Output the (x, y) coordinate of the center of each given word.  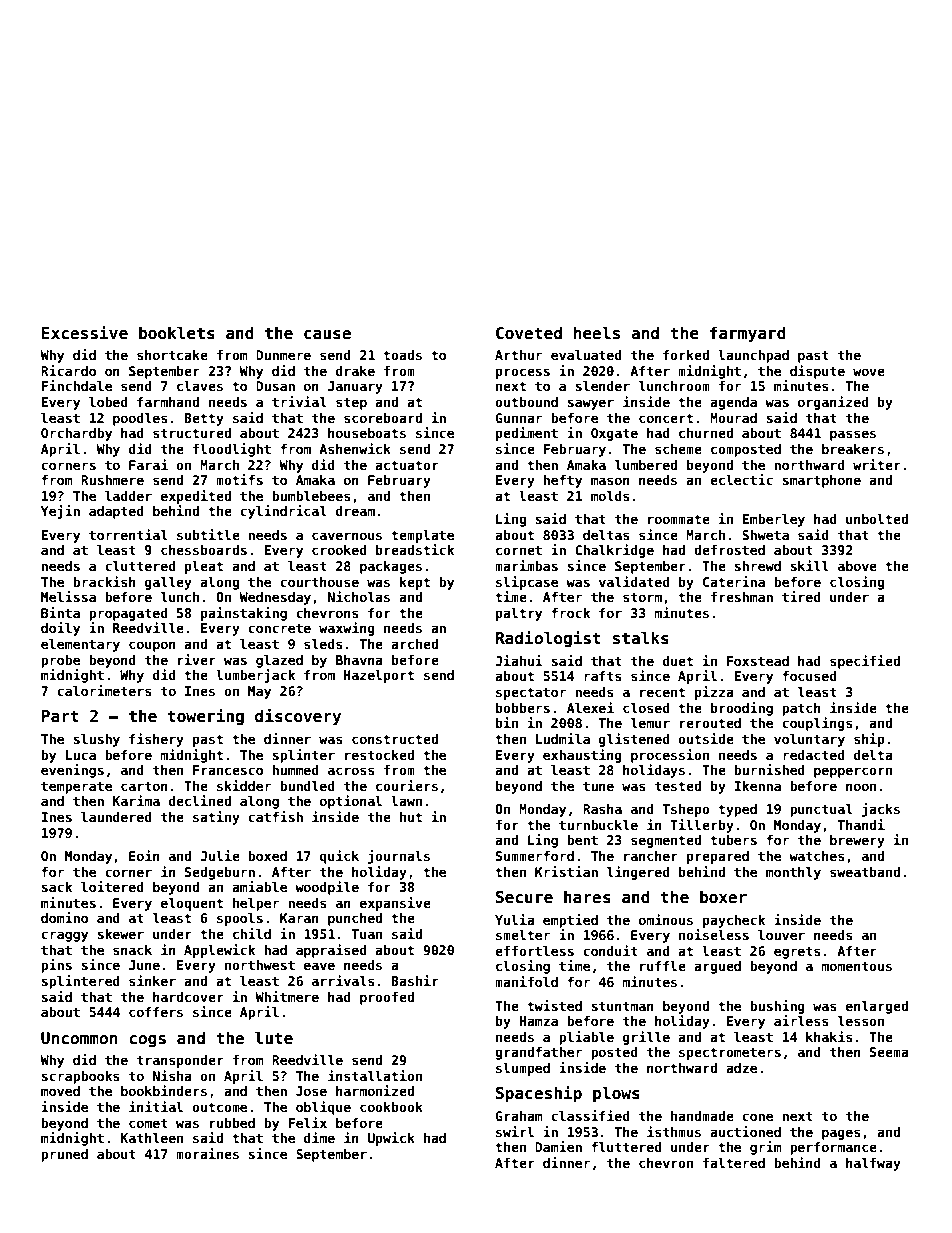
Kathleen (152, 1138)
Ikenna (757, 786)
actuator (407, 465)
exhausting (582, 756)
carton (144, 786)
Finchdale (76, 385)
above (857, 566)
